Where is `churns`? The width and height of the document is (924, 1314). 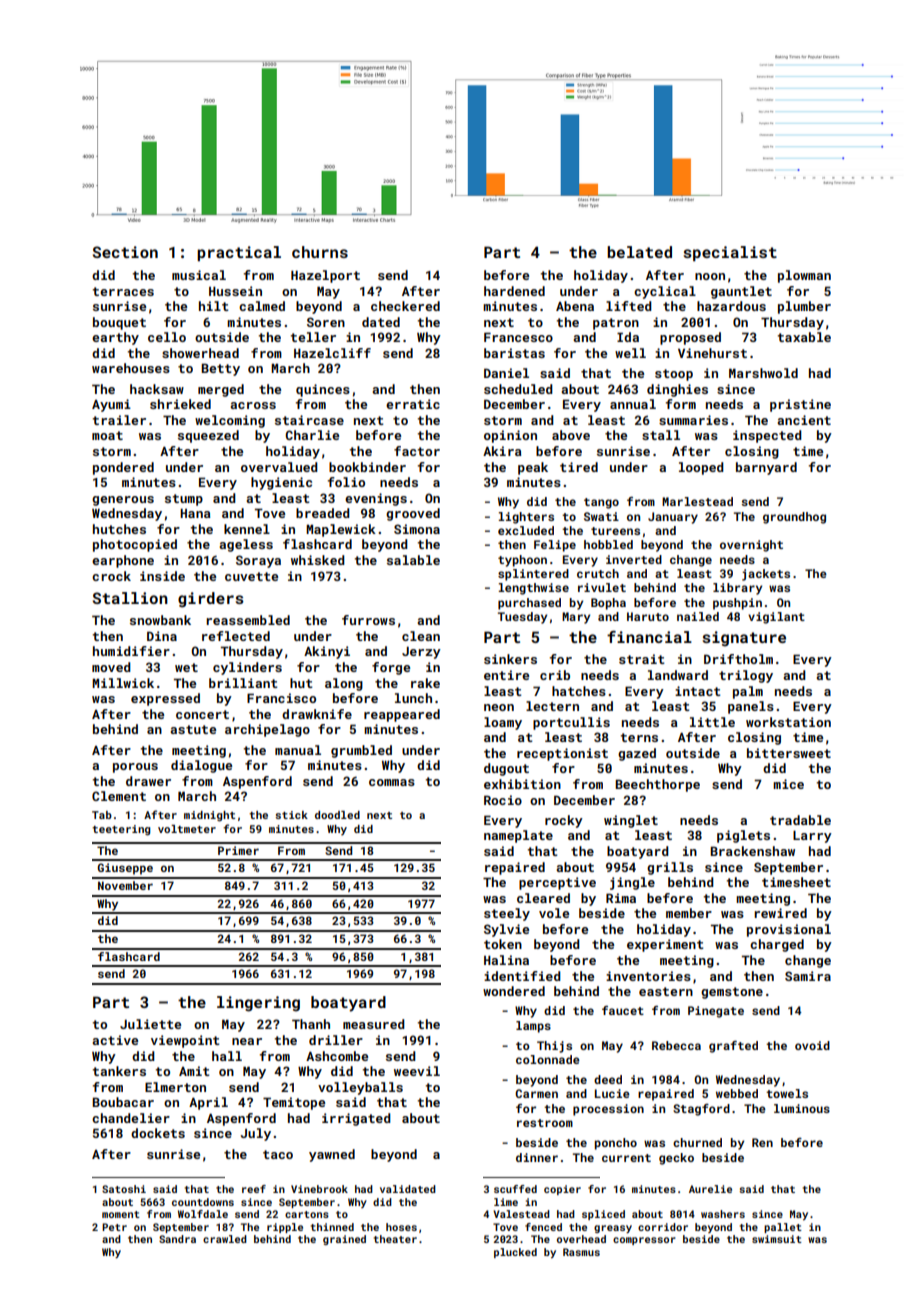 churns is located at coordinates (320, 252).
